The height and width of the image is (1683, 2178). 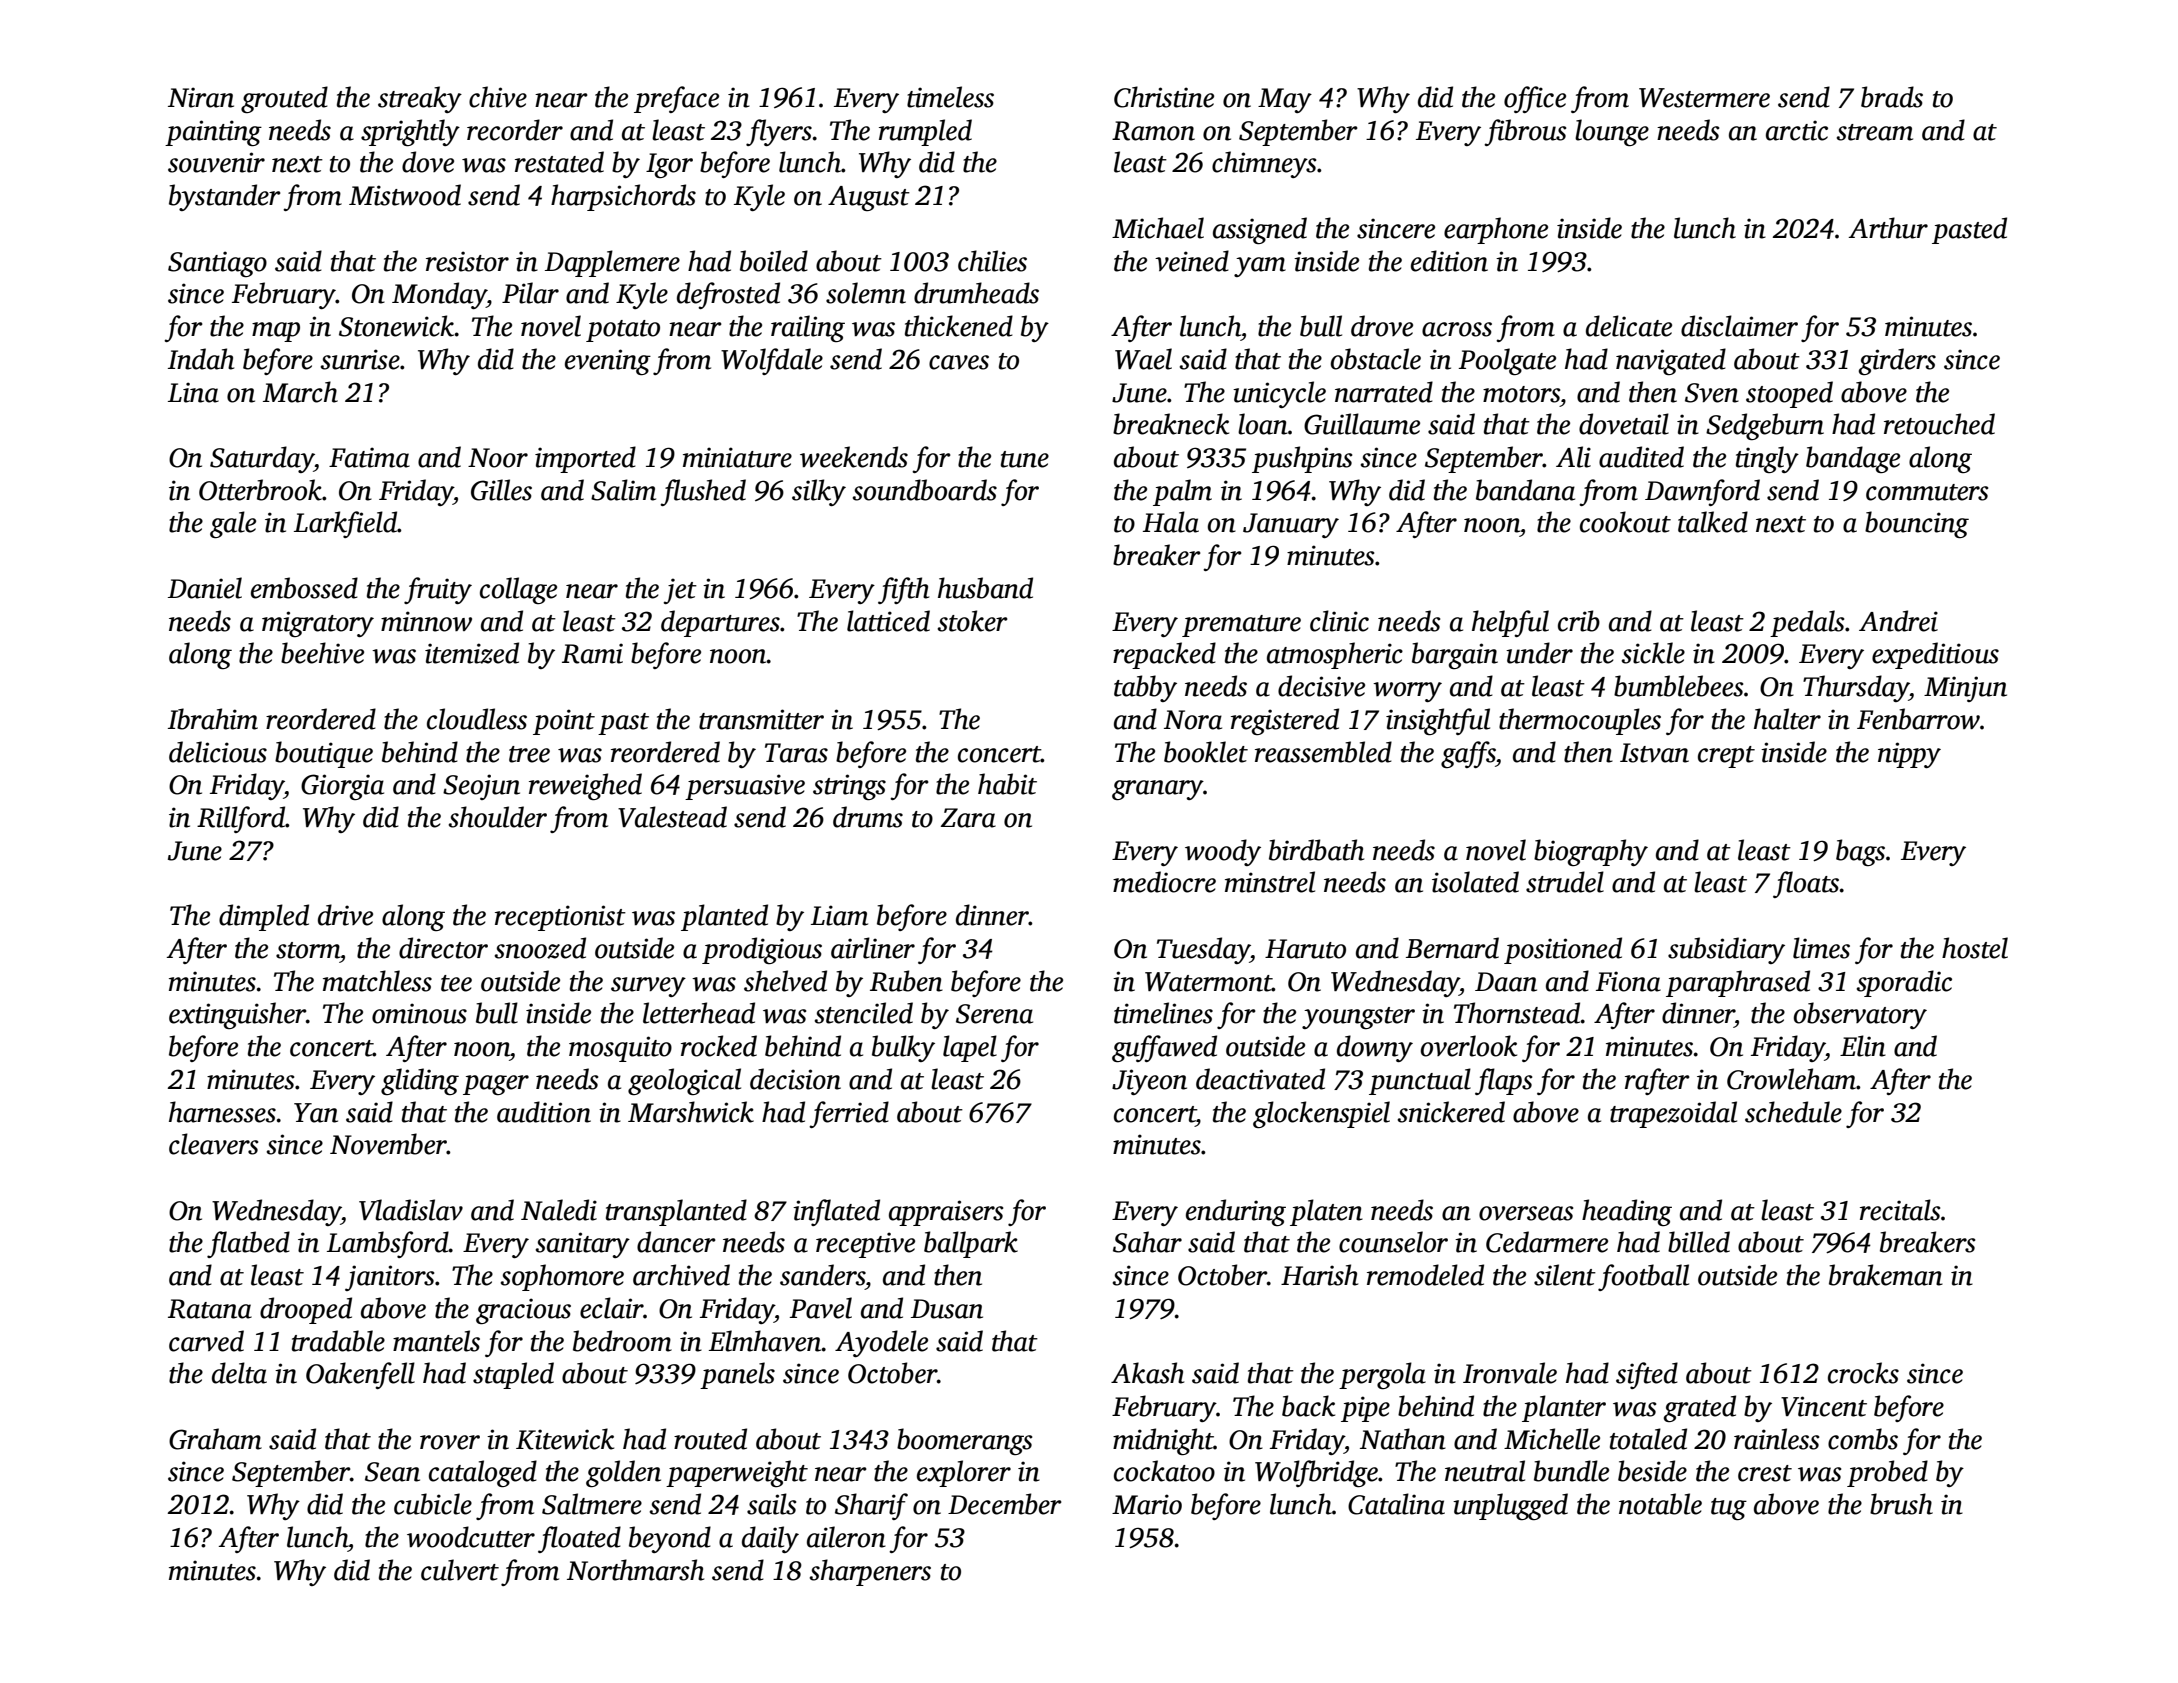 What do you see at coordinates (1164, 1048) in the image?
I see `guffawed` at bounding box center [1164, 1048].
